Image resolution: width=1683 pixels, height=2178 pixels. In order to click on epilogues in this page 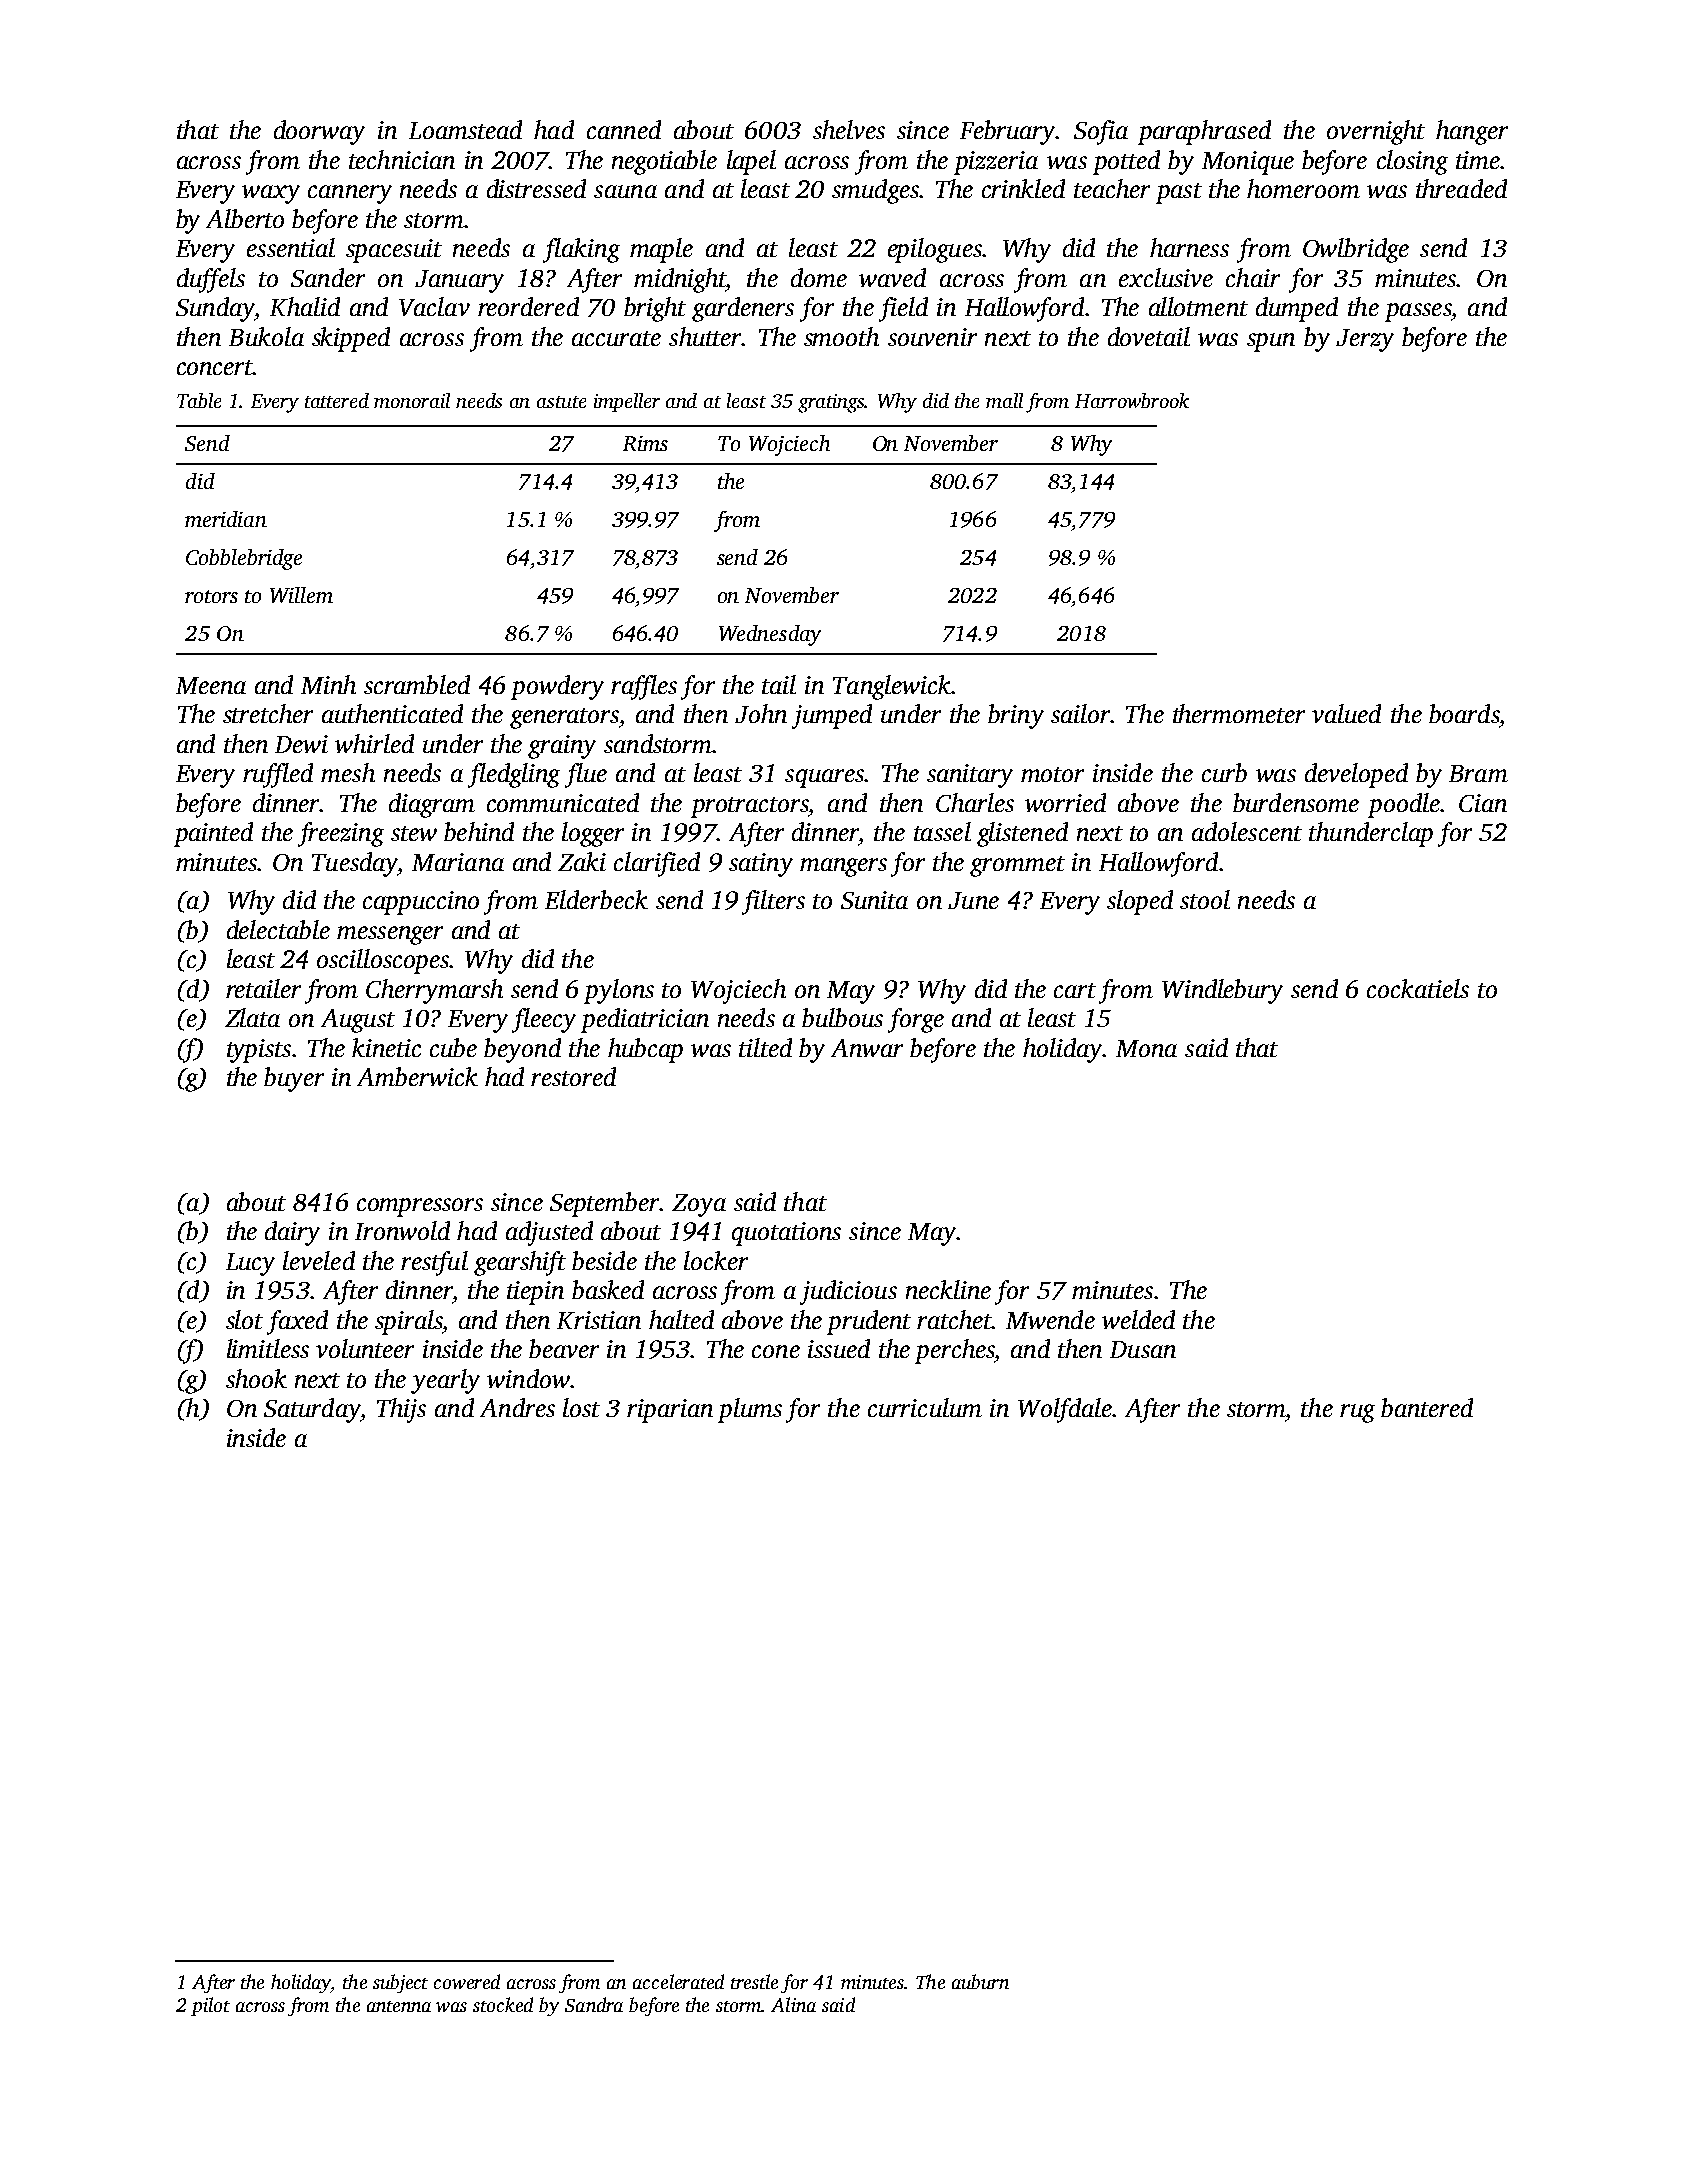, I will do `click(935, 250)`.
